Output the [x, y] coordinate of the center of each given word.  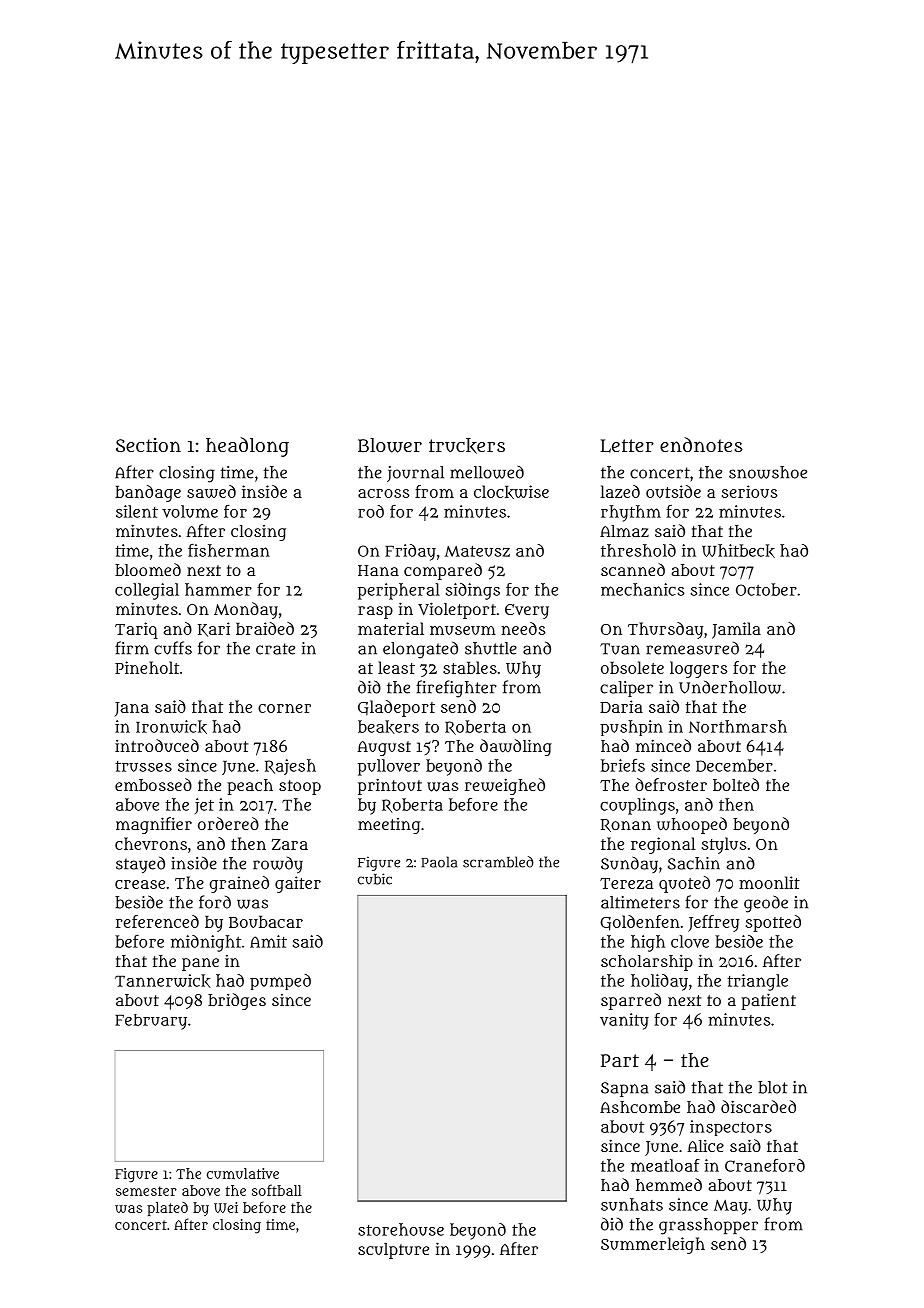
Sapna [624, 1089]
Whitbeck [738, 551]
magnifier [154, 825]
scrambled [498, 862]
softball [277, 1190]
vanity [624, 1021]
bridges [237, 1001]
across [383, 493]
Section [148, 445]
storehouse [401, 1229]
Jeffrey [713, 923]
